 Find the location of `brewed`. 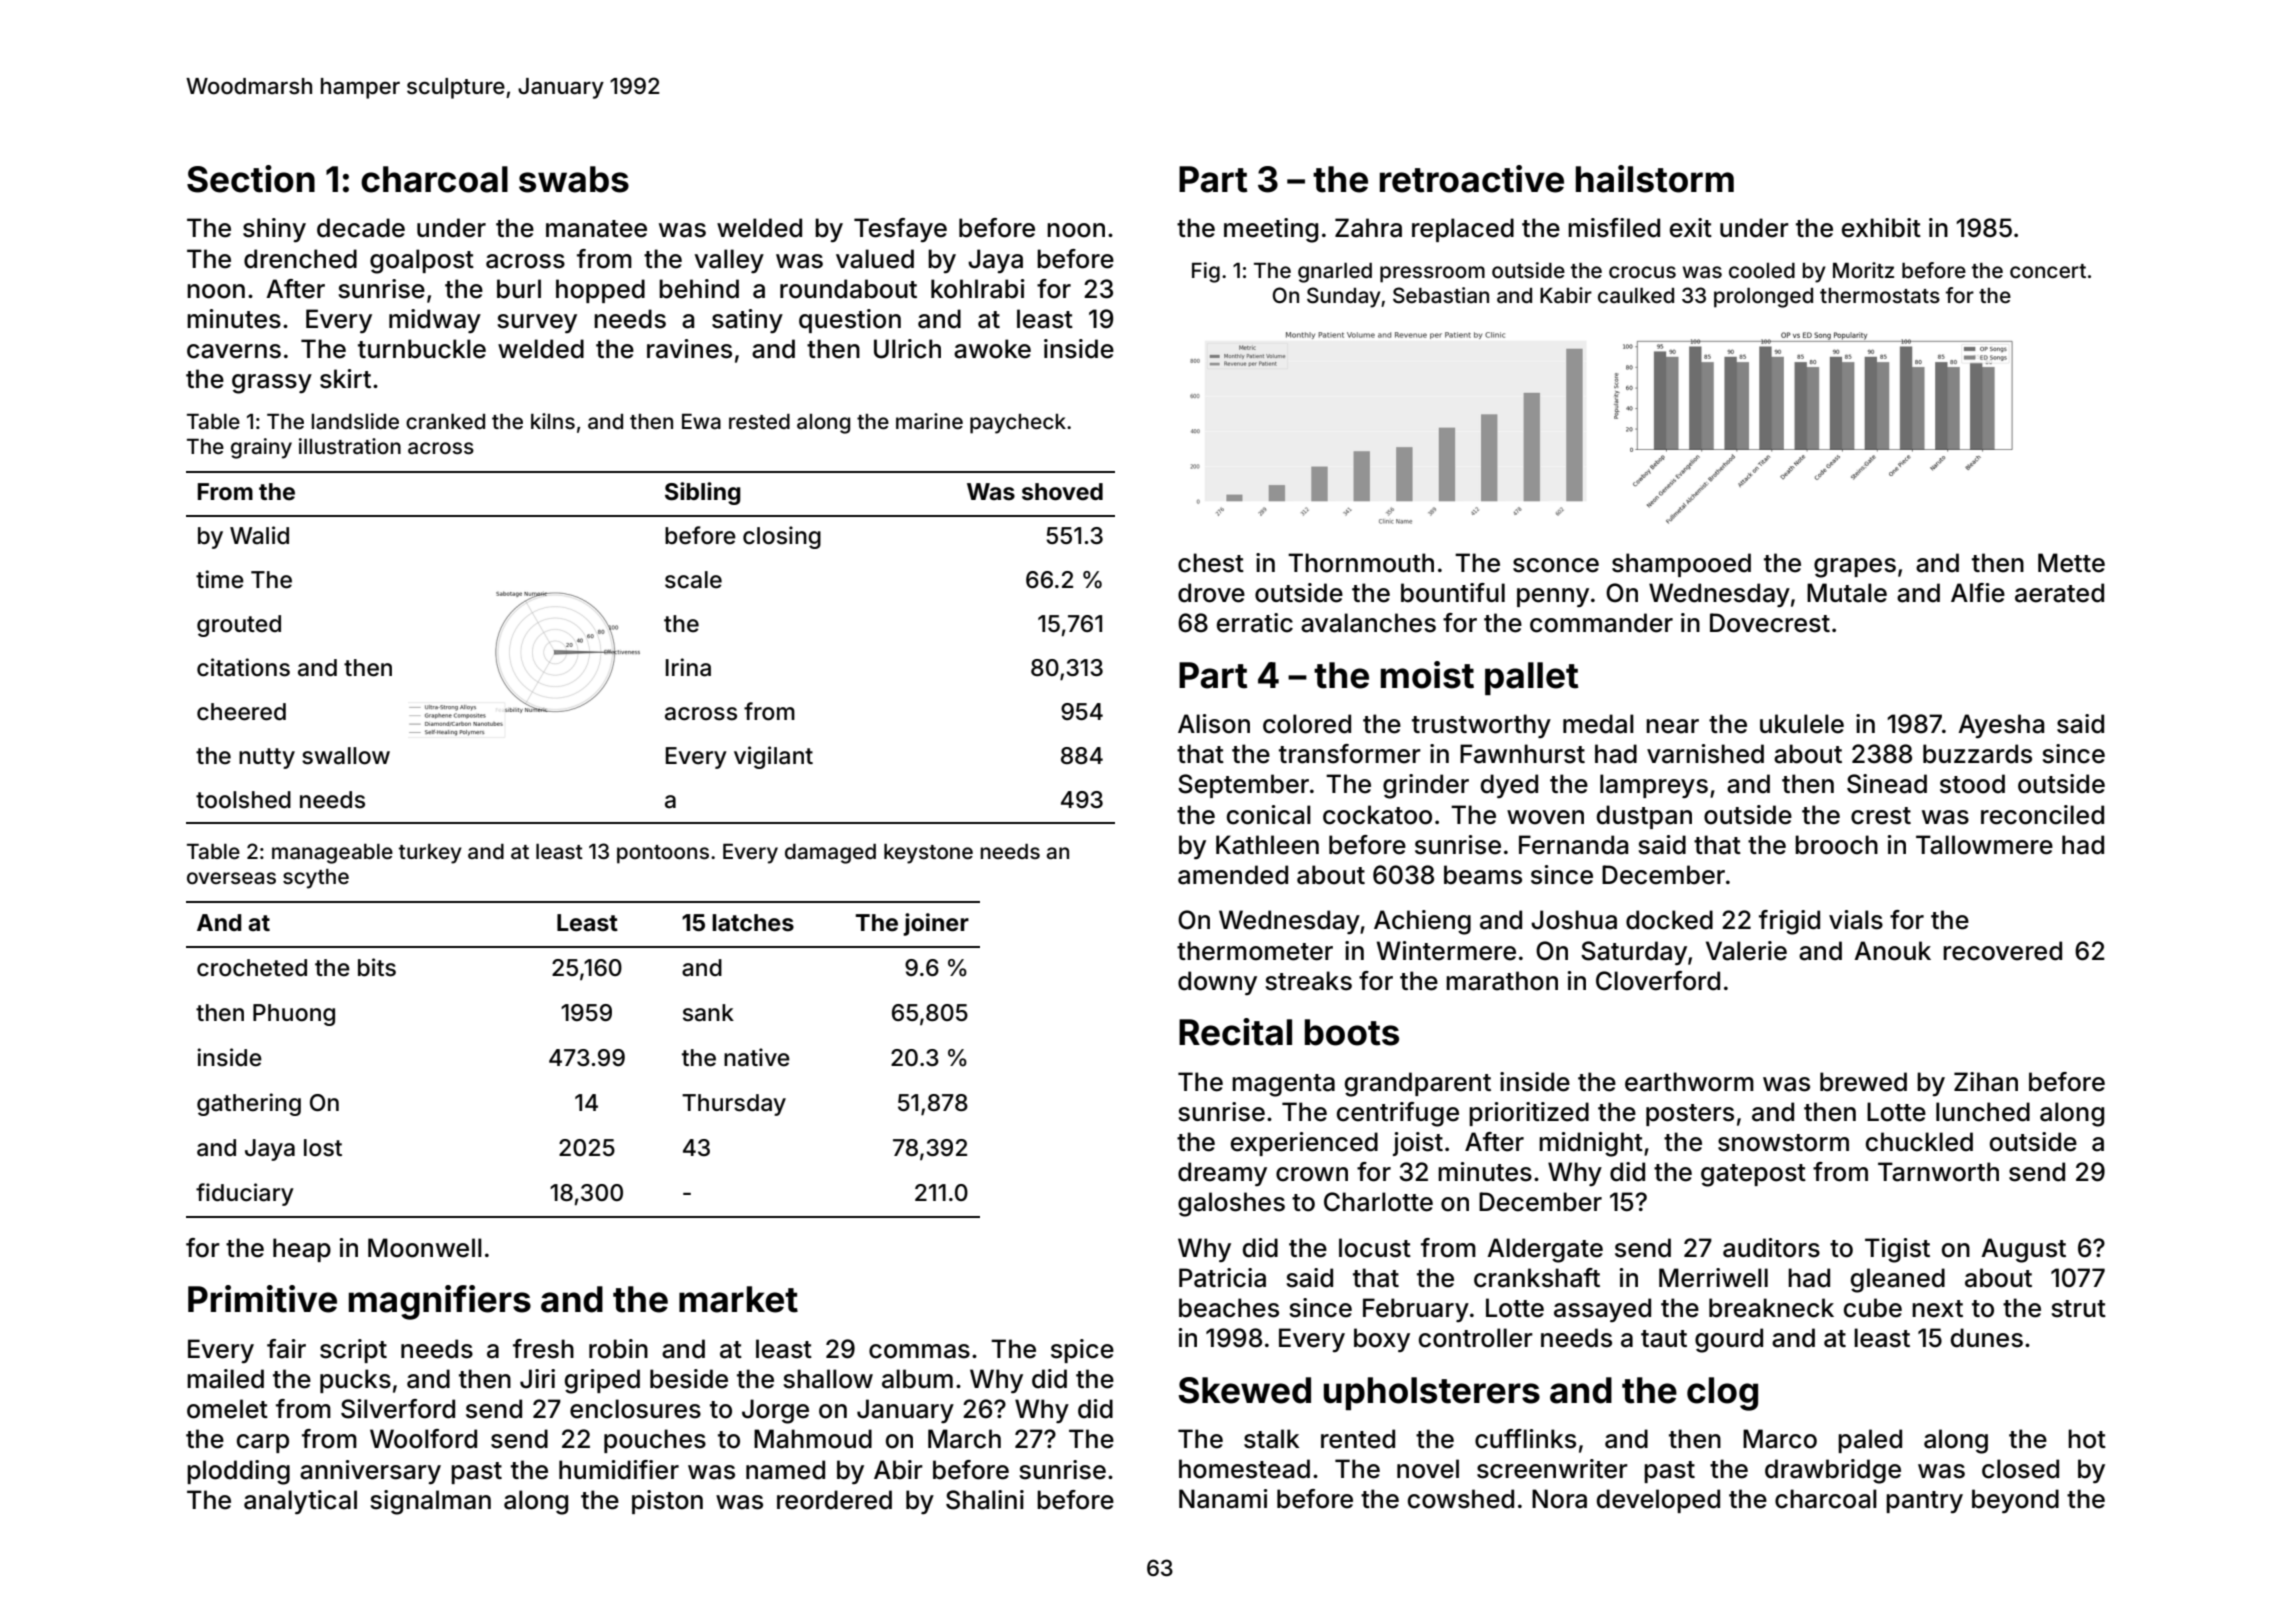

brewed is located at coordinates (1863, 1082).
